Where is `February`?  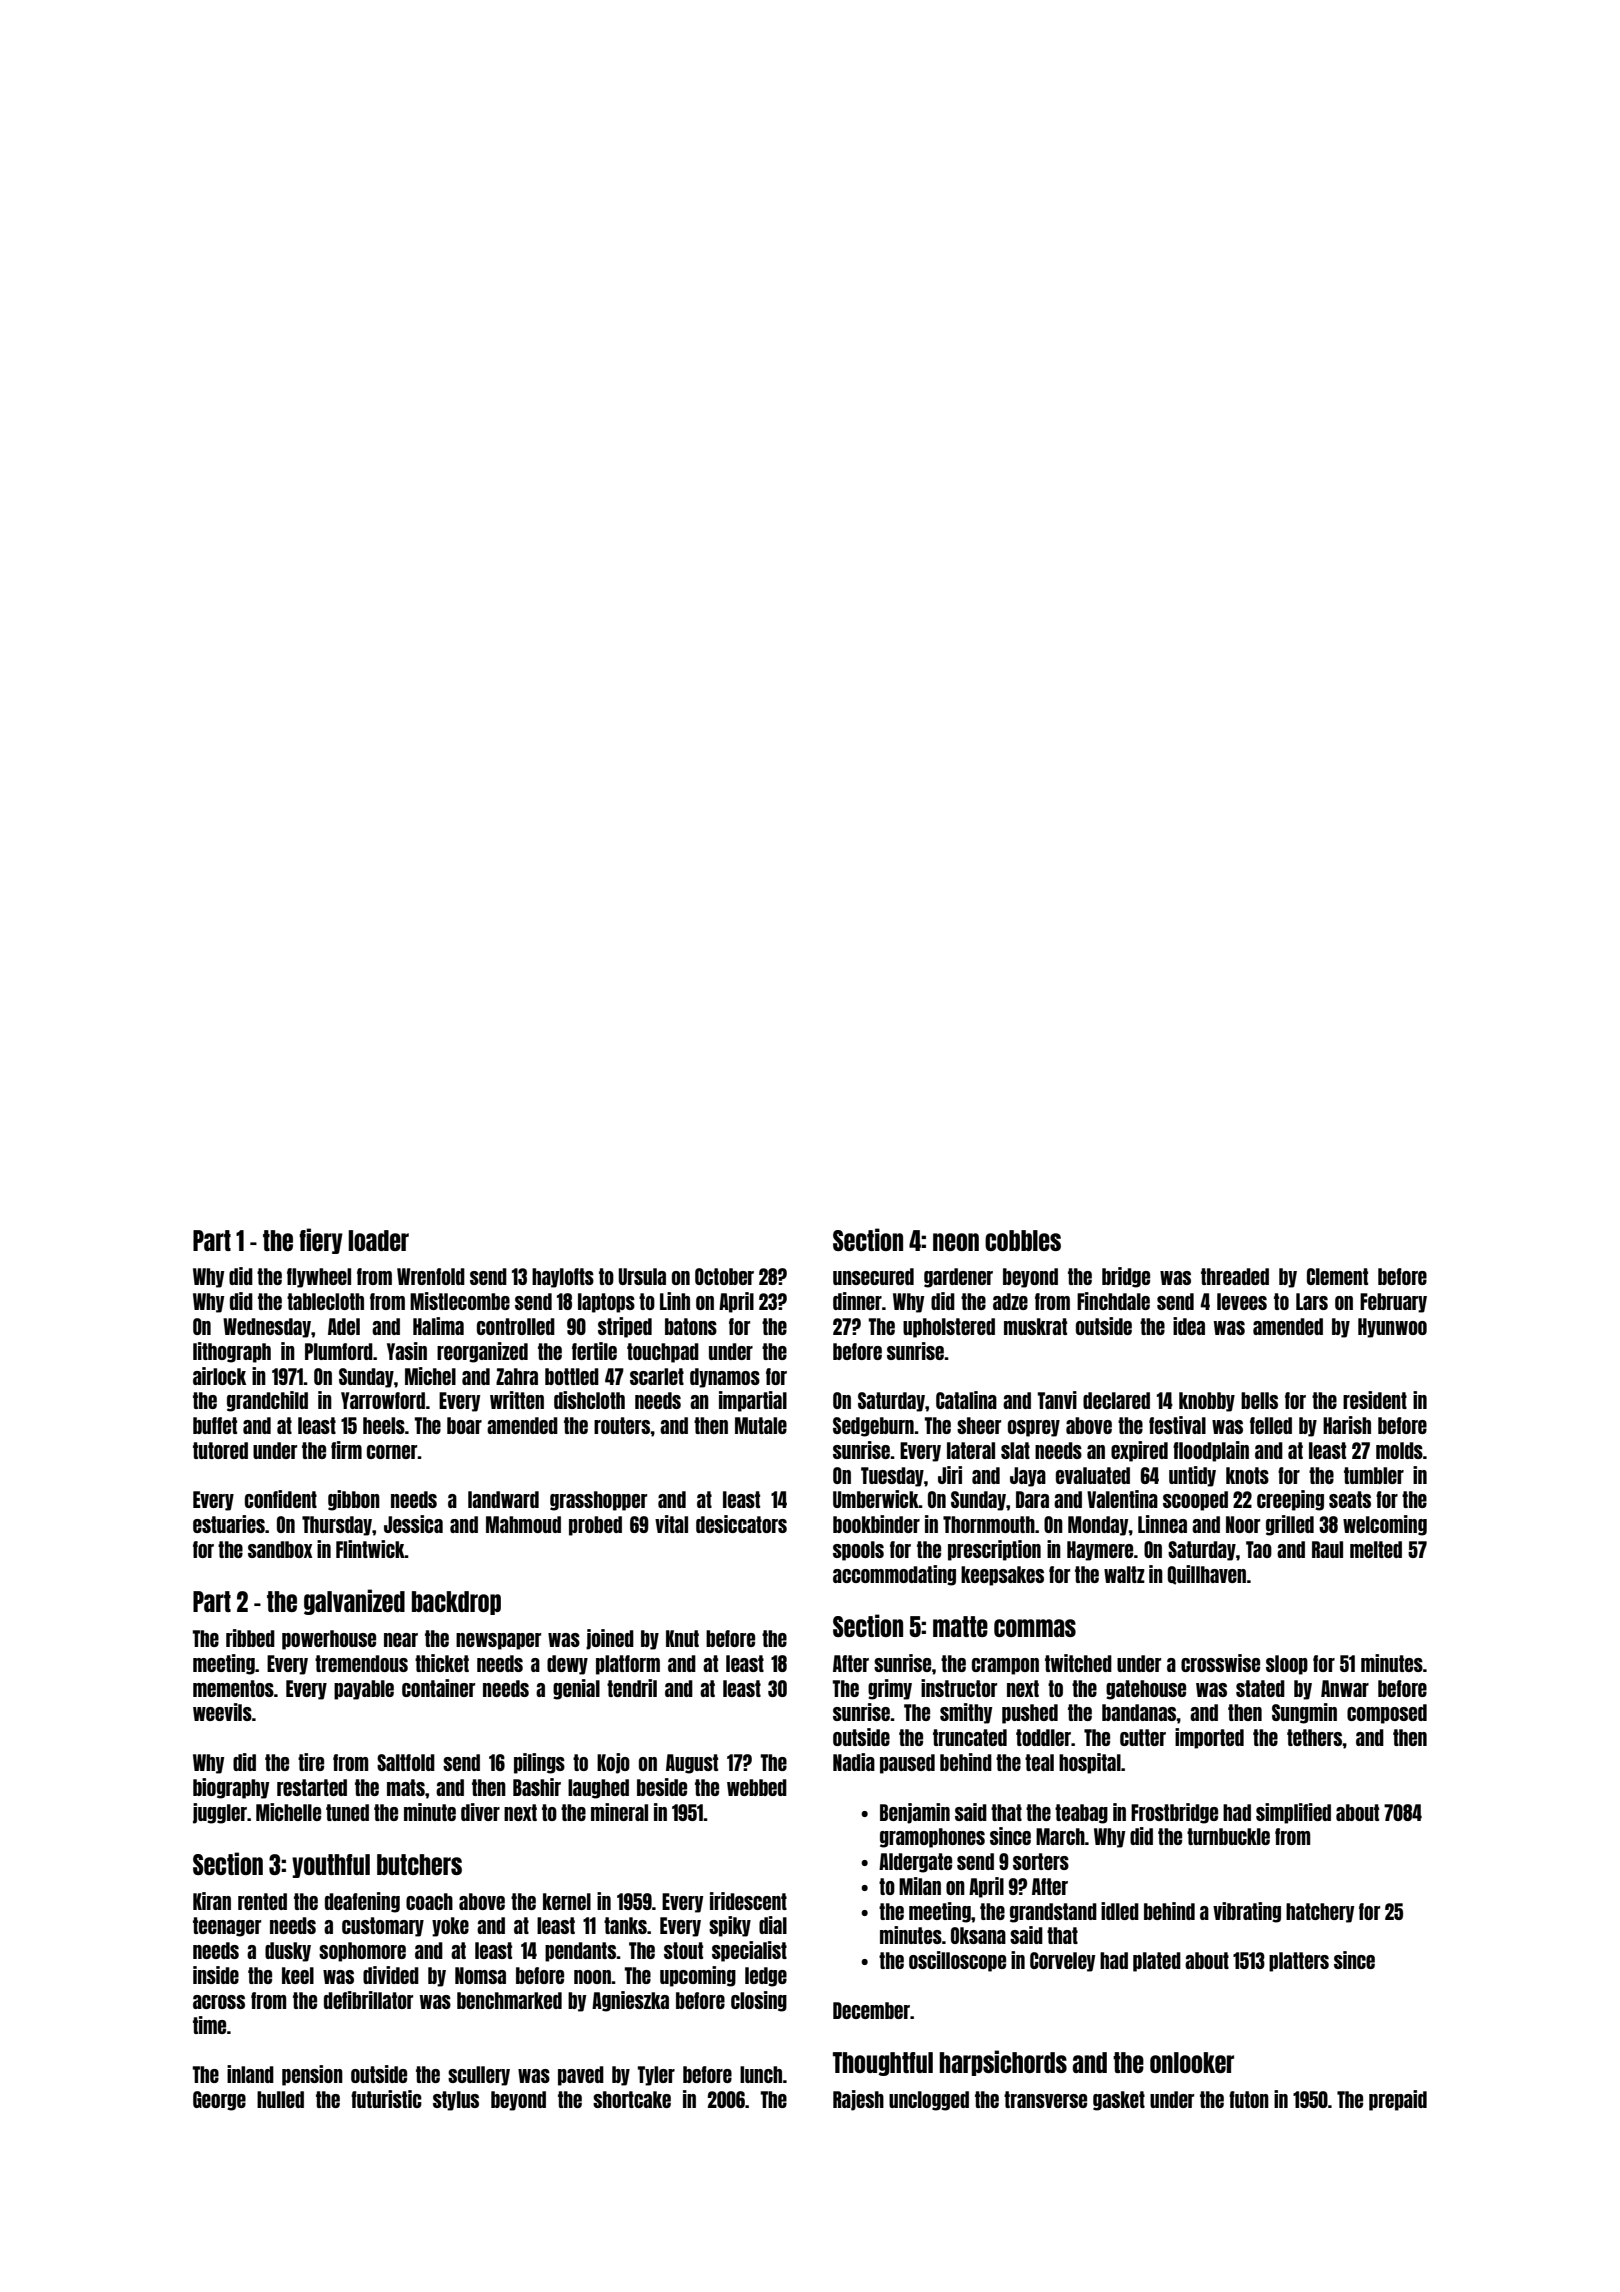 February is located at coordinates (1393, 1303).
